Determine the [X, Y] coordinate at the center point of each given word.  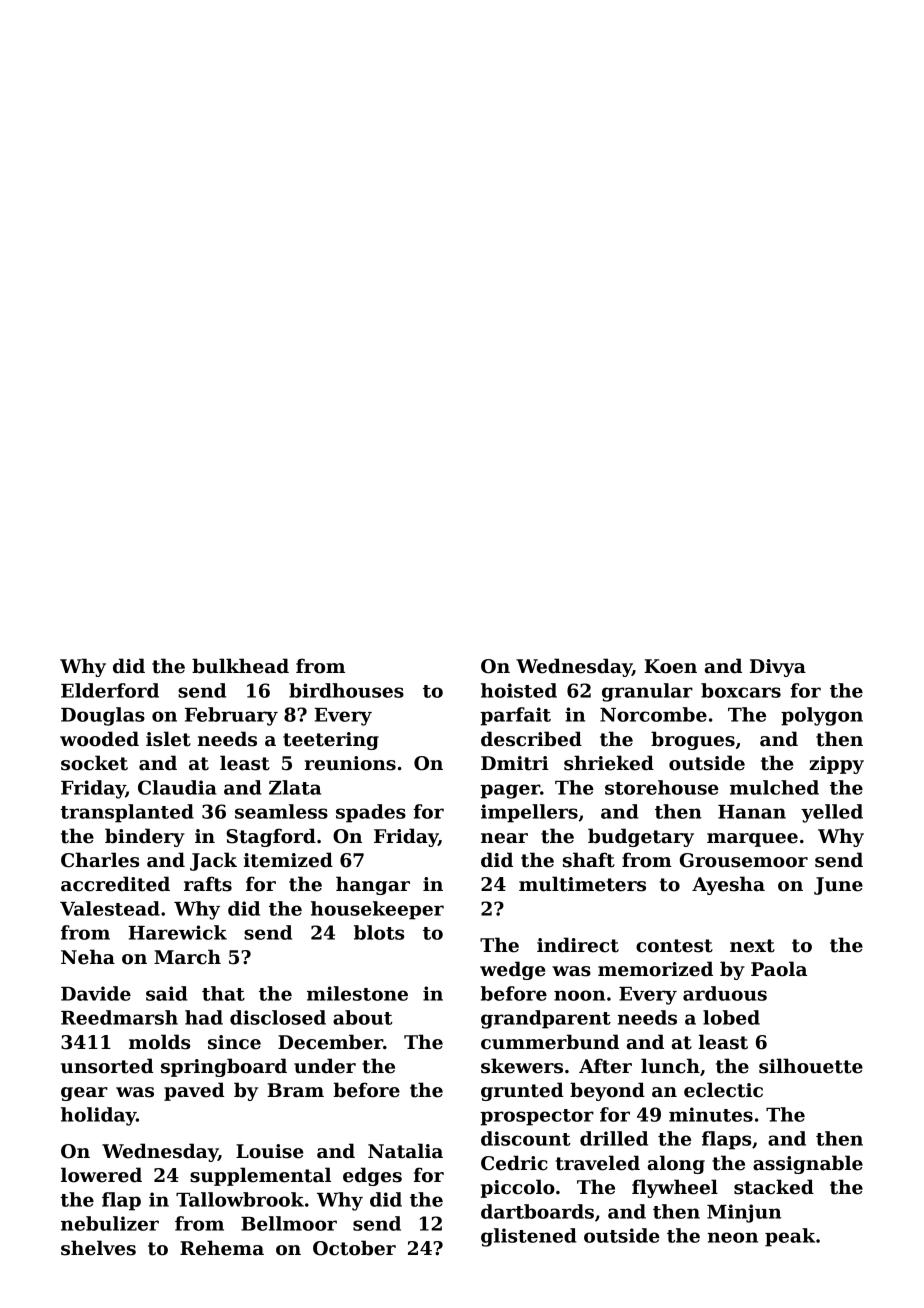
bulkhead [240, 666]
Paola [779, 969]
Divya [778, 668]
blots [379, 932]
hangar [373, 885]
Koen [670, 666]
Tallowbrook [240, 1199]
